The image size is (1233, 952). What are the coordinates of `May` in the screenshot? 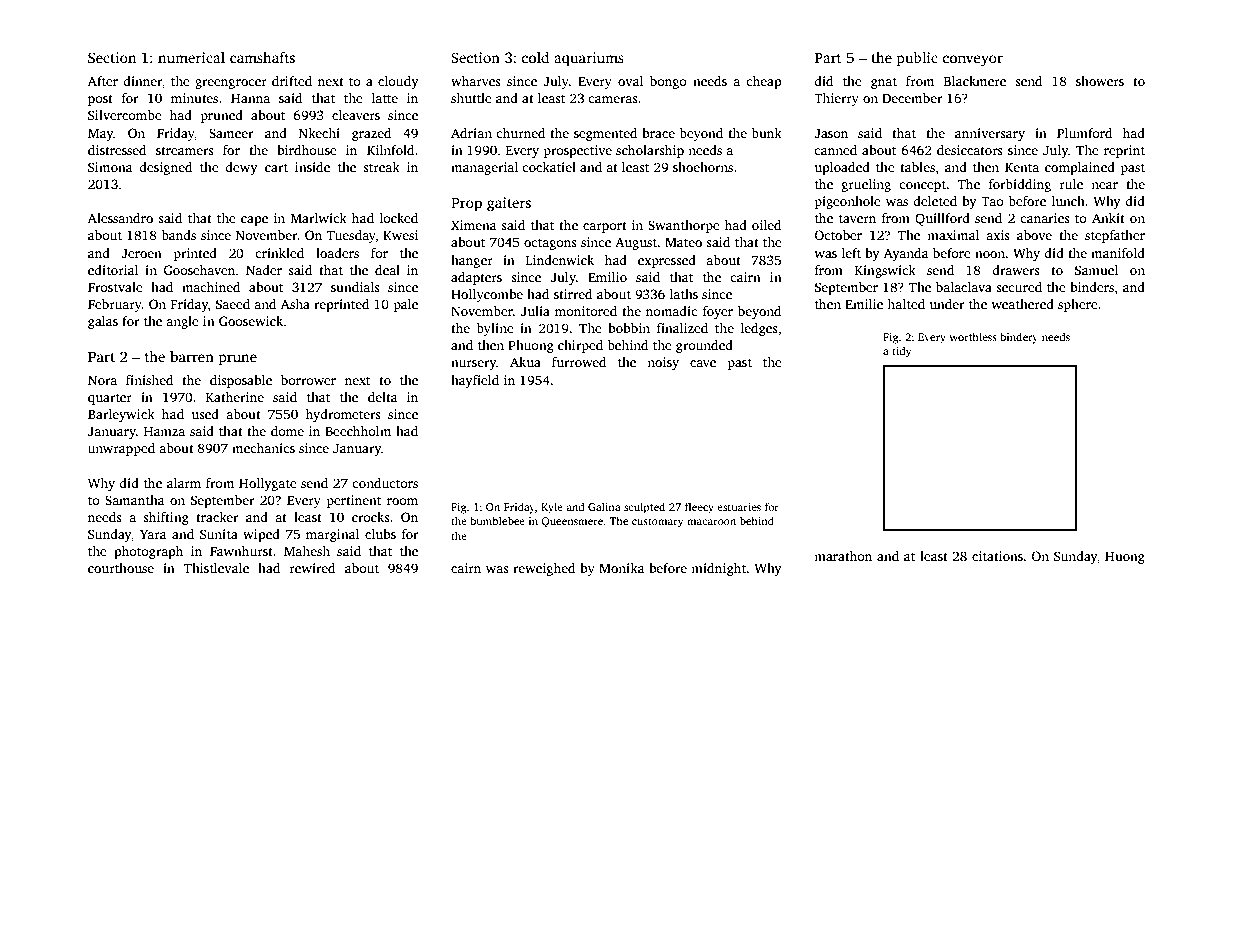 It's located at (100, 135).
